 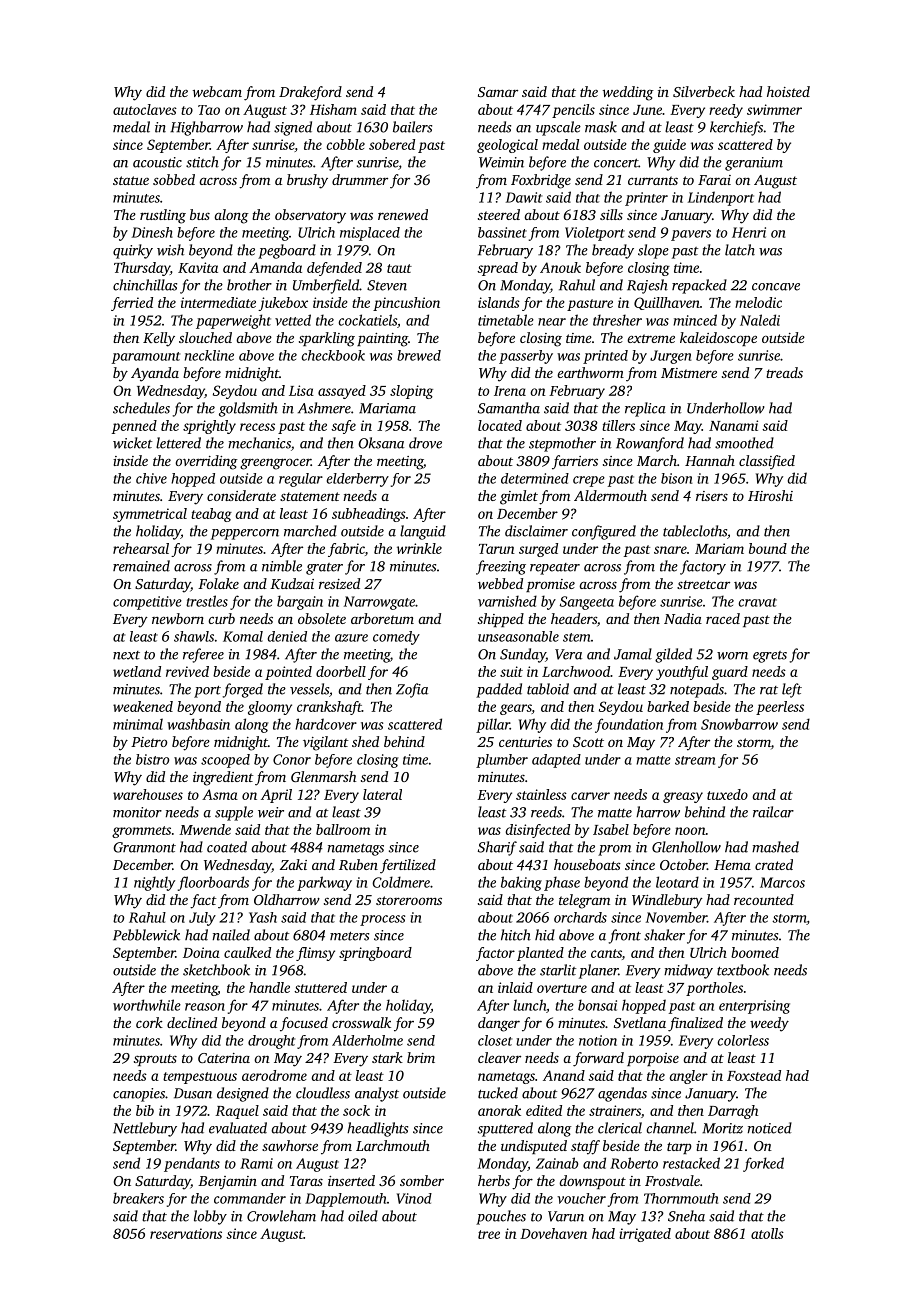 What do you see at coordinates (310, 93) in the page?
I see `Drakeford` at bounding box center [310, 93].
